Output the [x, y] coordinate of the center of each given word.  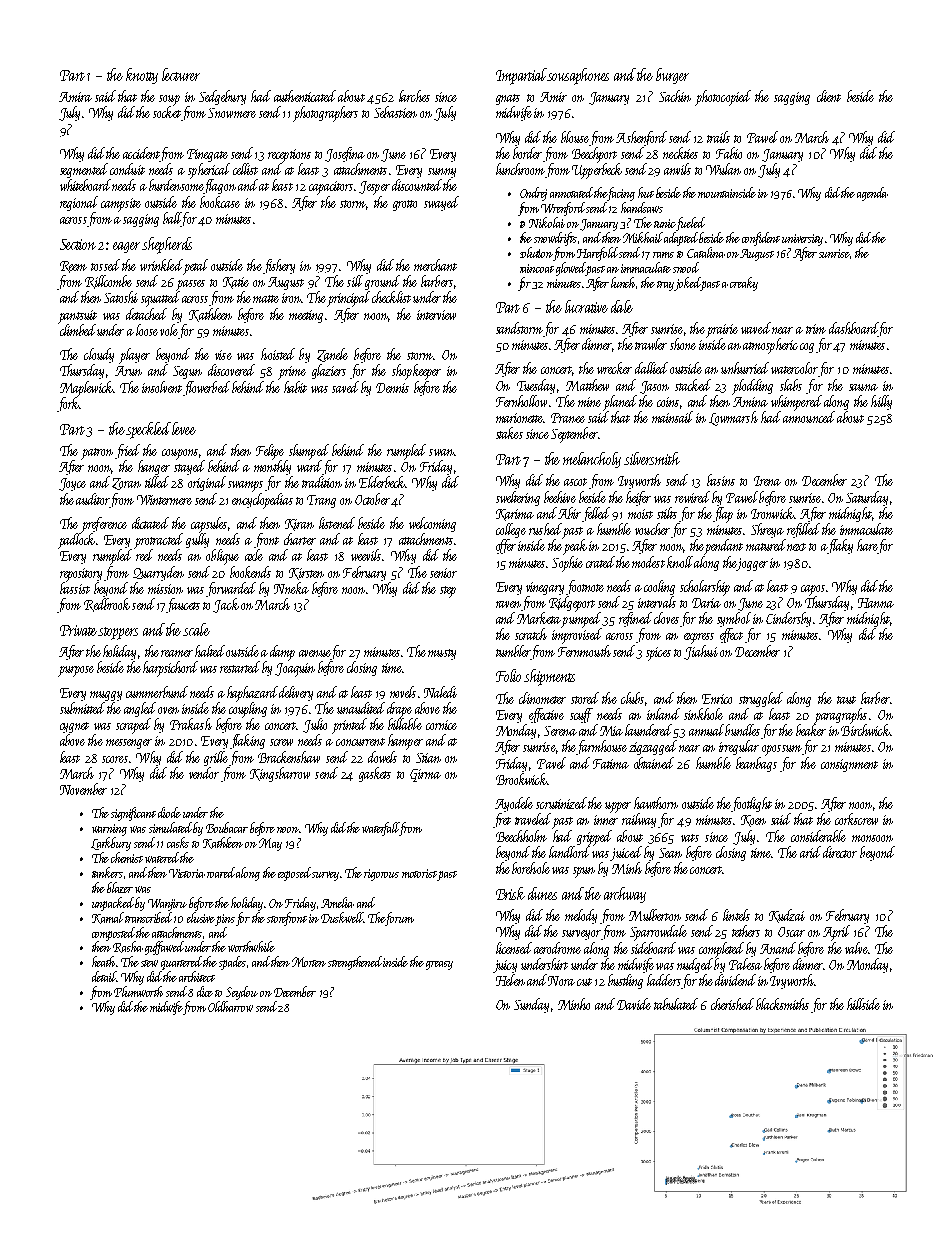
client [829, 96]
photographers [325, 114]
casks [178, 842]
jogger [752, 564]
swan [441, 452]
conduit [127, 169]
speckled [148, 430]
